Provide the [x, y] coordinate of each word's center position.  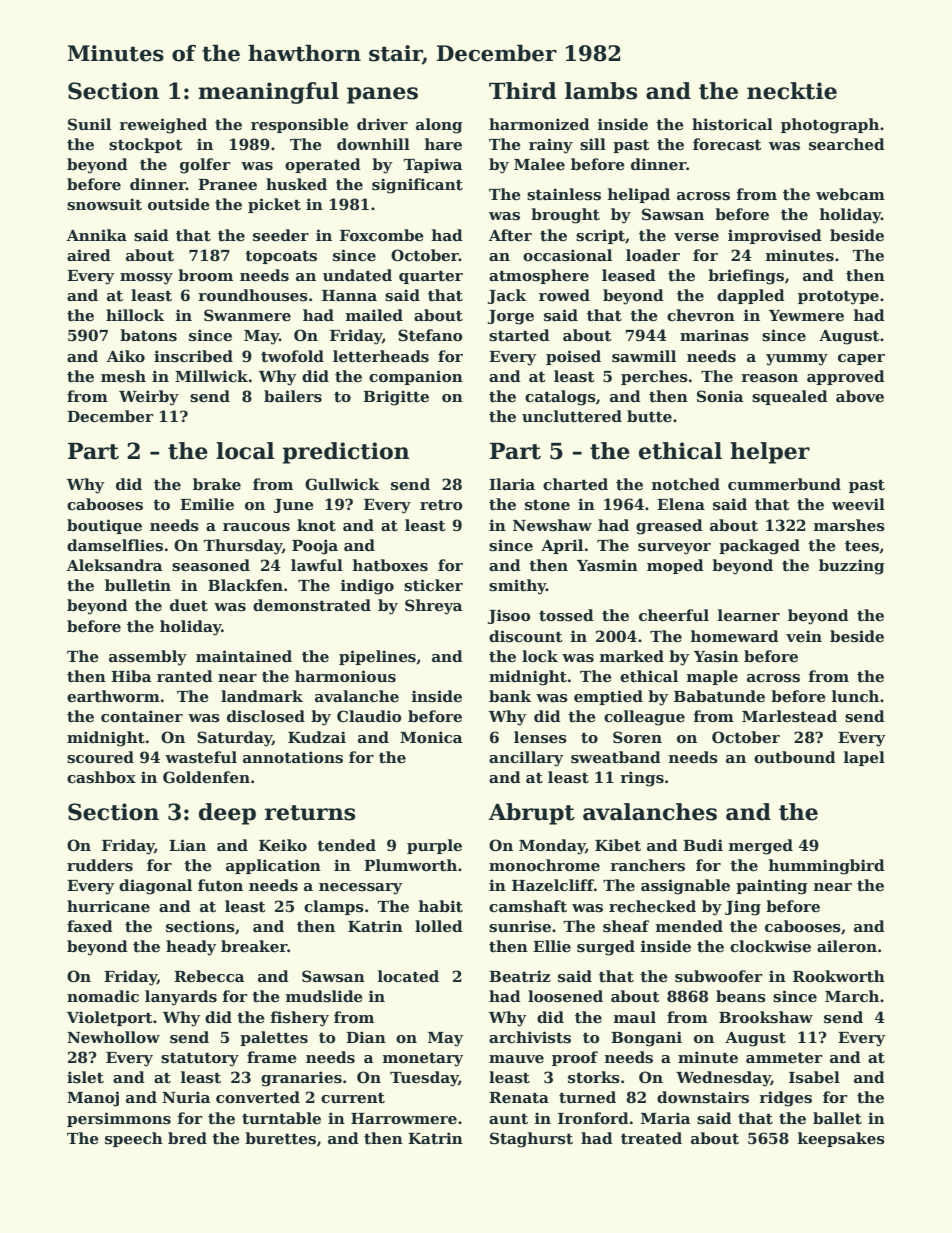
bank [510, 696]
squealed [790, 397]
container [142, 716]
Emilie [207, 504]
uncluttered [572, 416]
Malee [539, 164]
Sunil [89, 124]
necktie [792, 91]
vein [804, 636]
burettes [280, 1138]
